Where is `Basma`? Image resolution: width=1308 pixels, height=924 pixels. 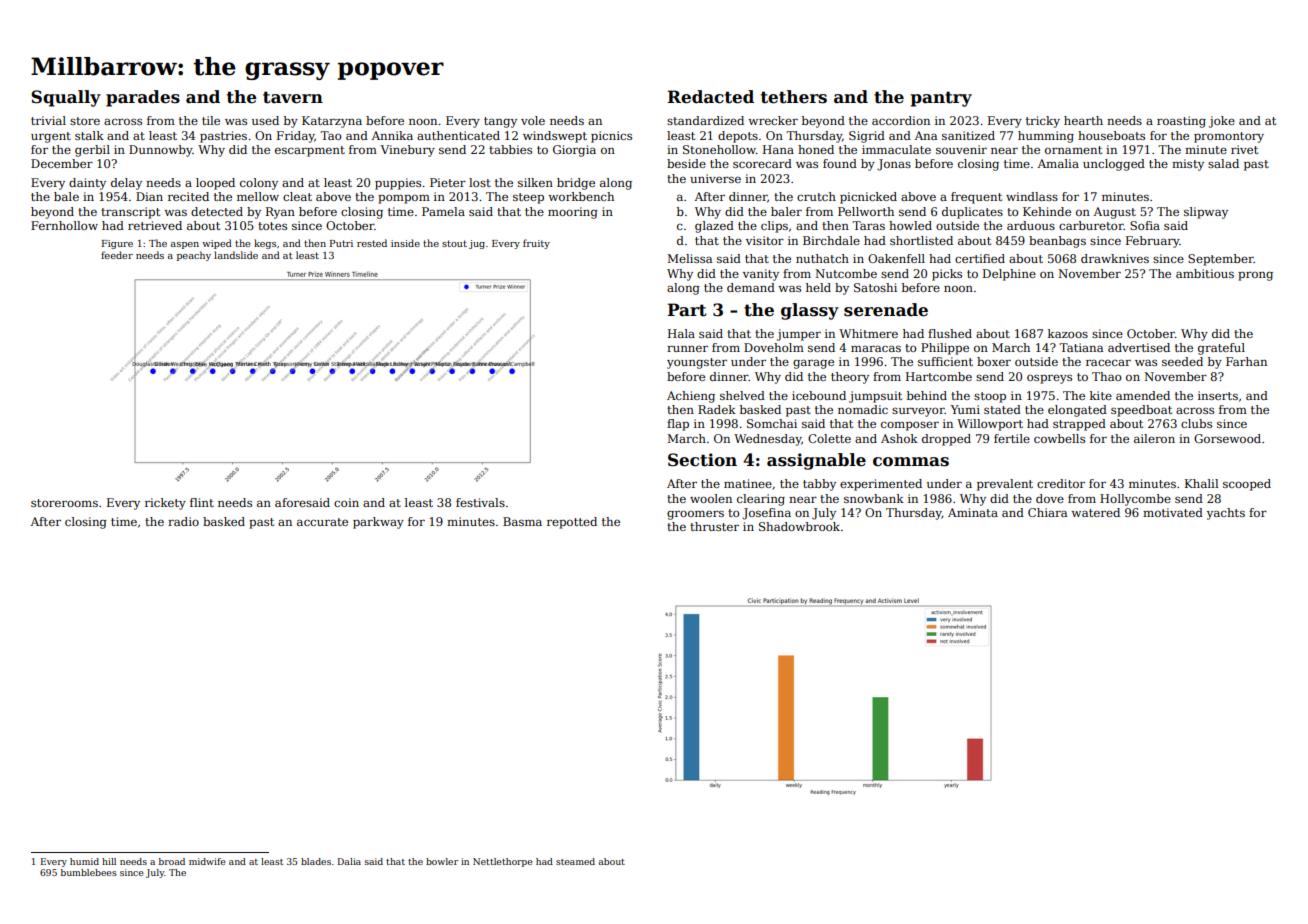
Basma is located at coordinates (522, 521).
